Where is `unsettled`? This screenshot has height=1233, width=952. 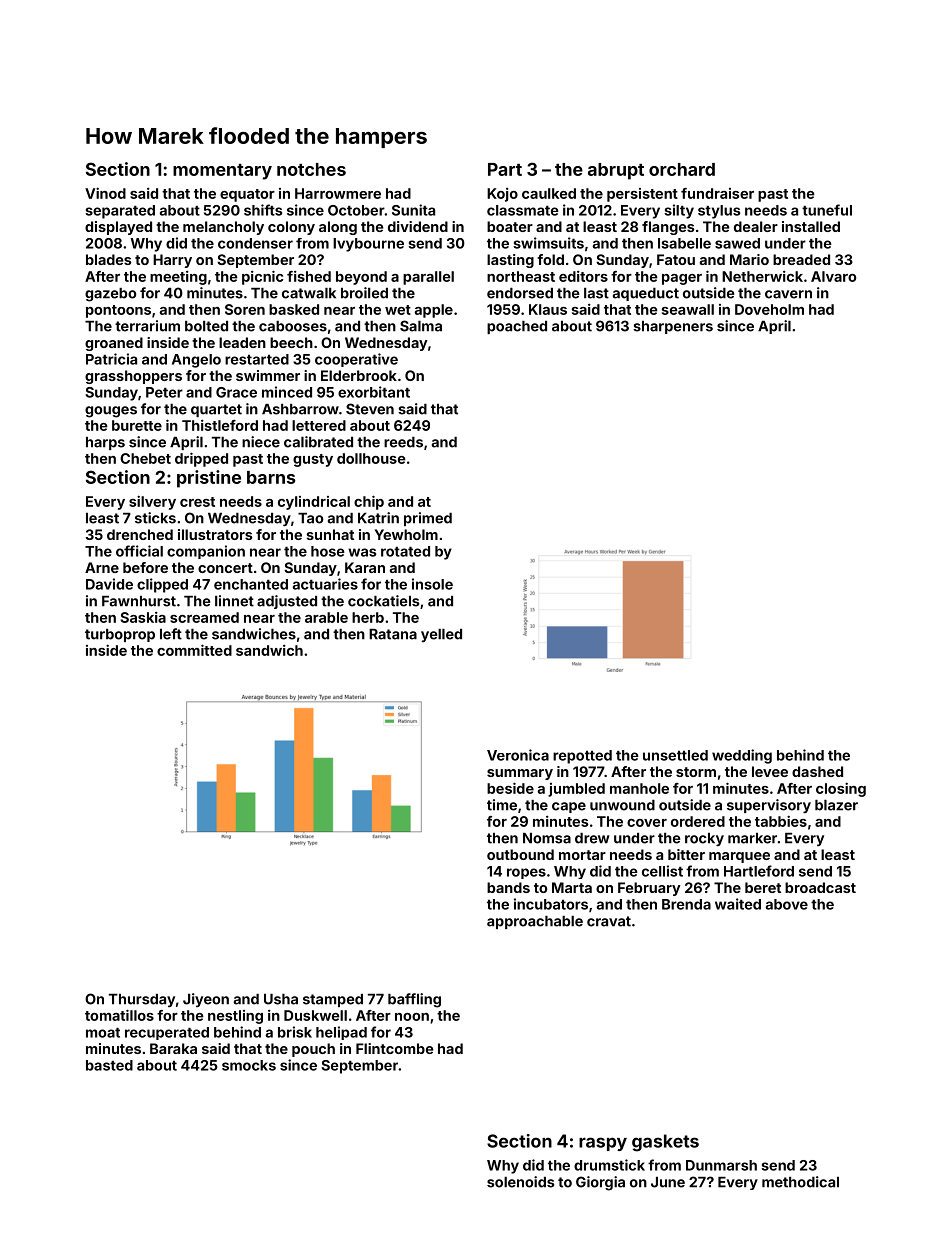
unsettled is located at coordinates (675, 755).
